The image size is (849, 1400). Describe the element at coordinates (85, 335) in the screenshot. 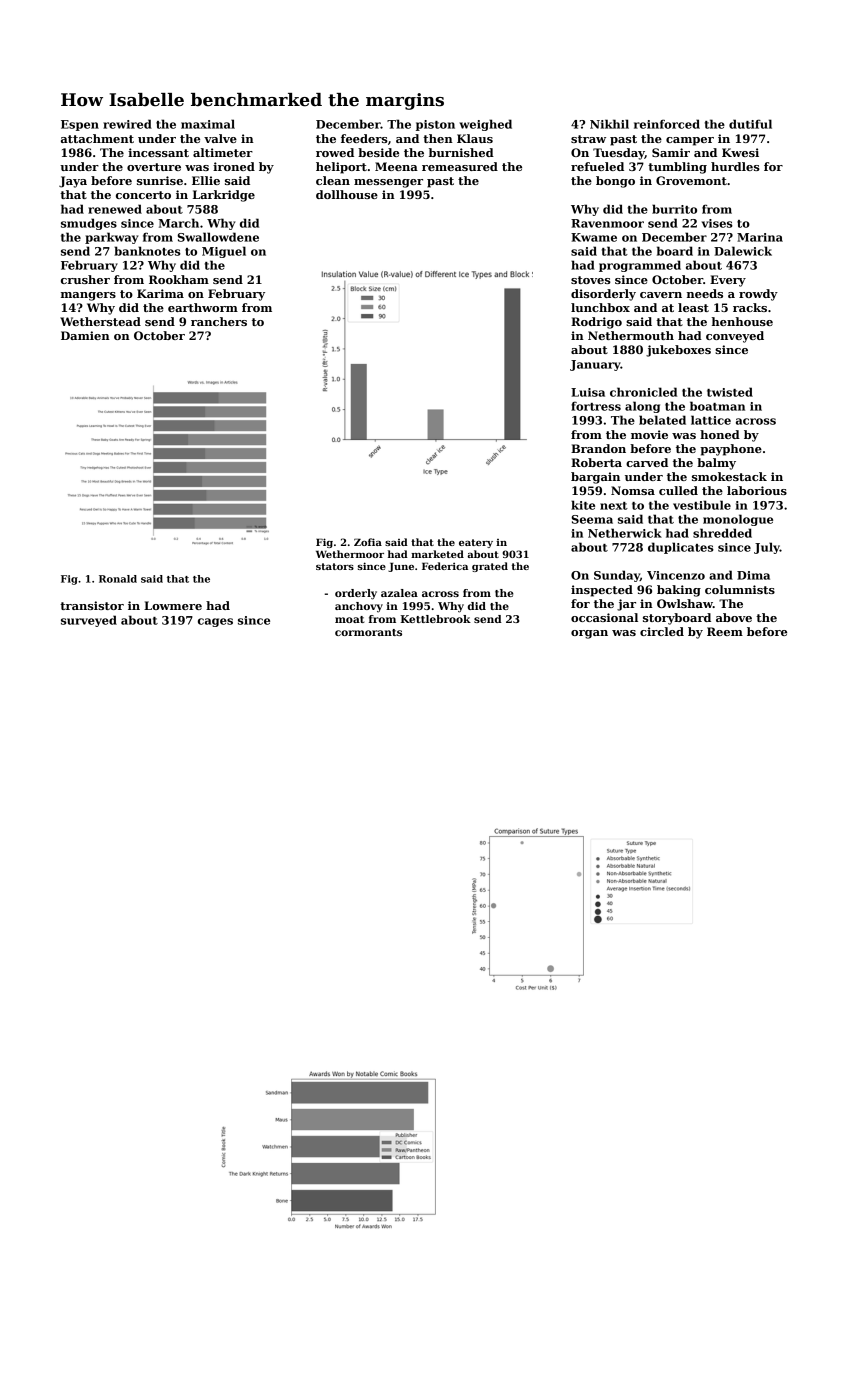

I see `Damien` at that location.
